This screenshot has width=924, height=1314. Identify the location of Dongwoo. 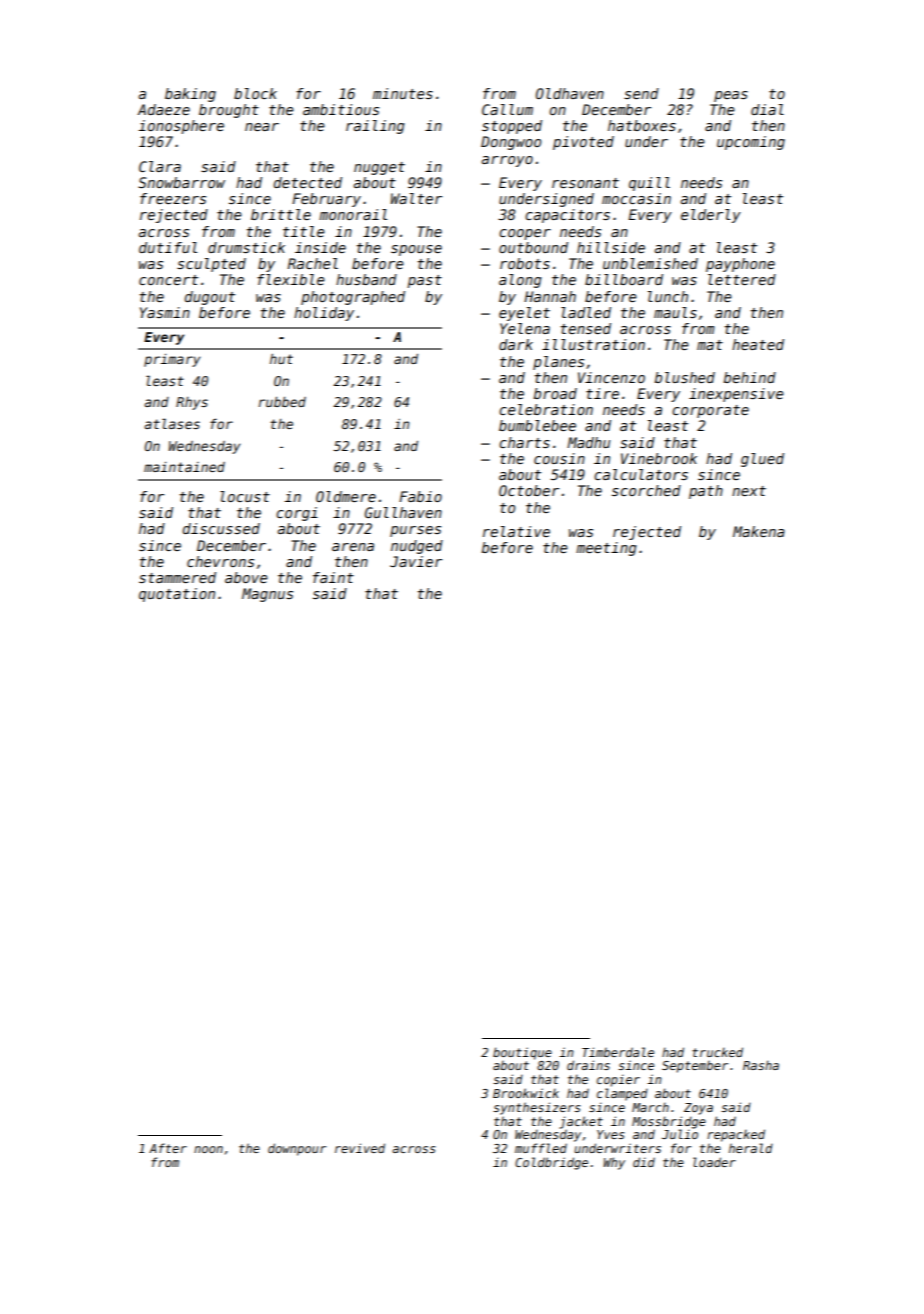
(511, 143).
